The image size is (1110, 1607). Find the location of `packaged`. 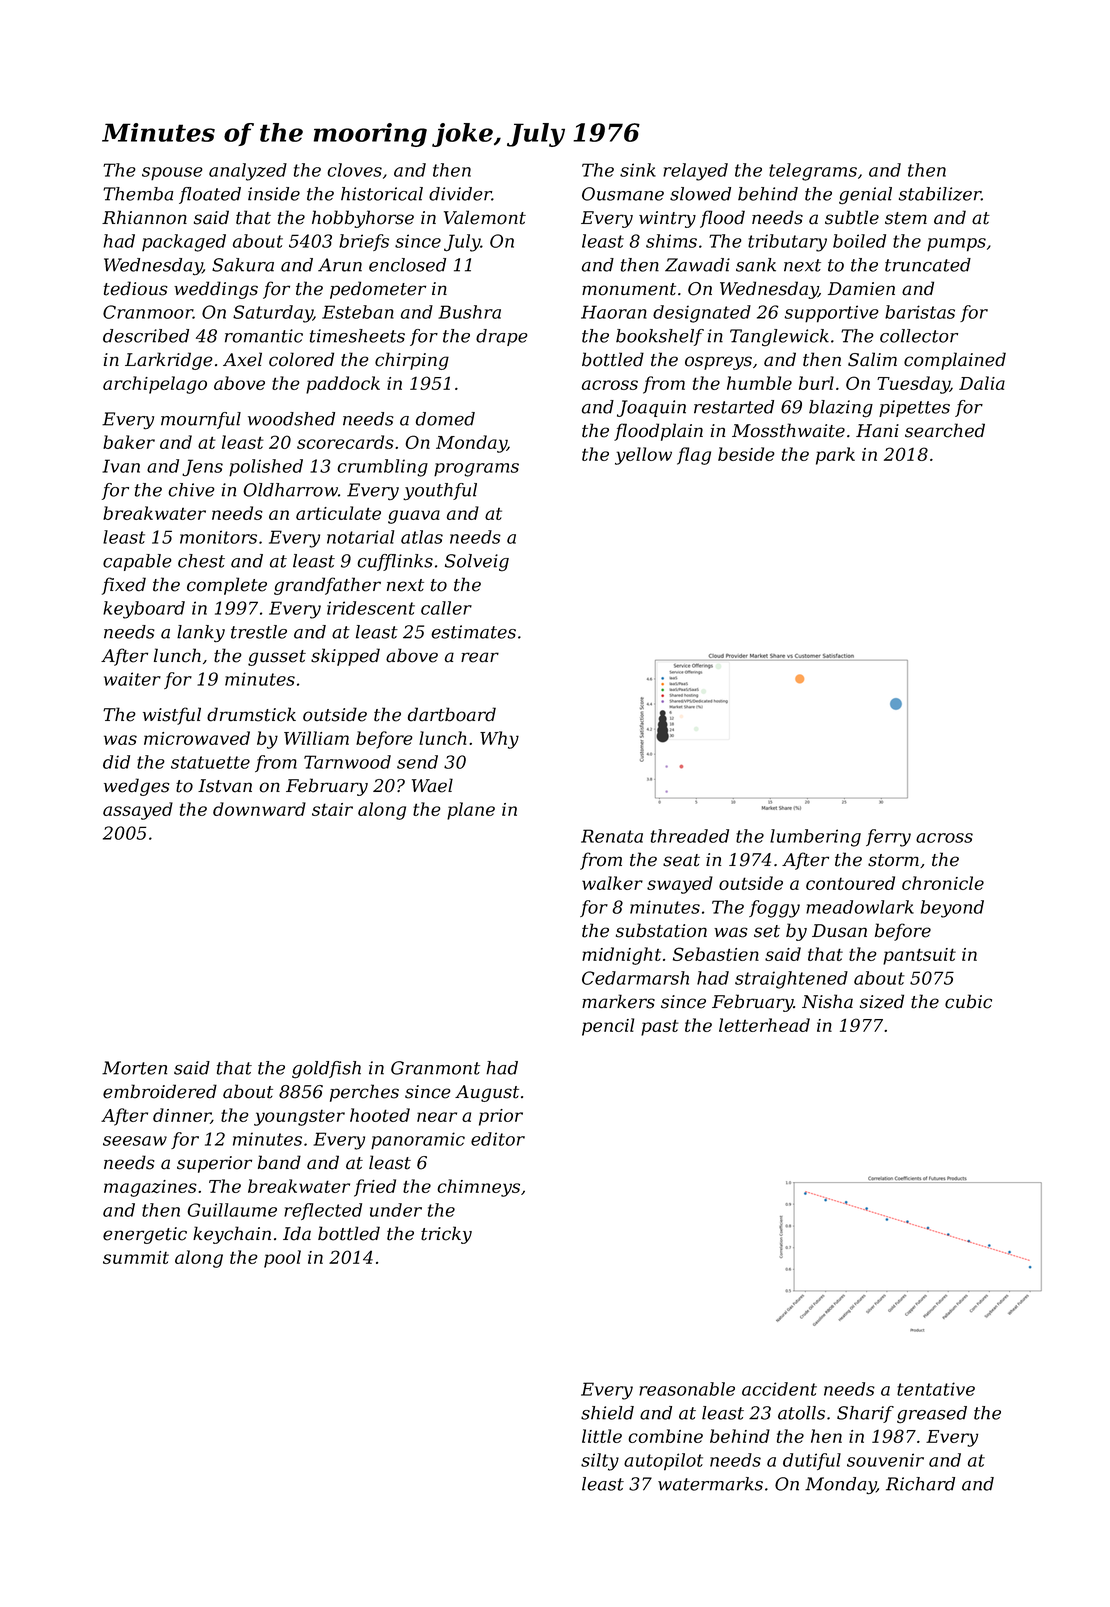

packaged is located at coordinates (184, 243).
